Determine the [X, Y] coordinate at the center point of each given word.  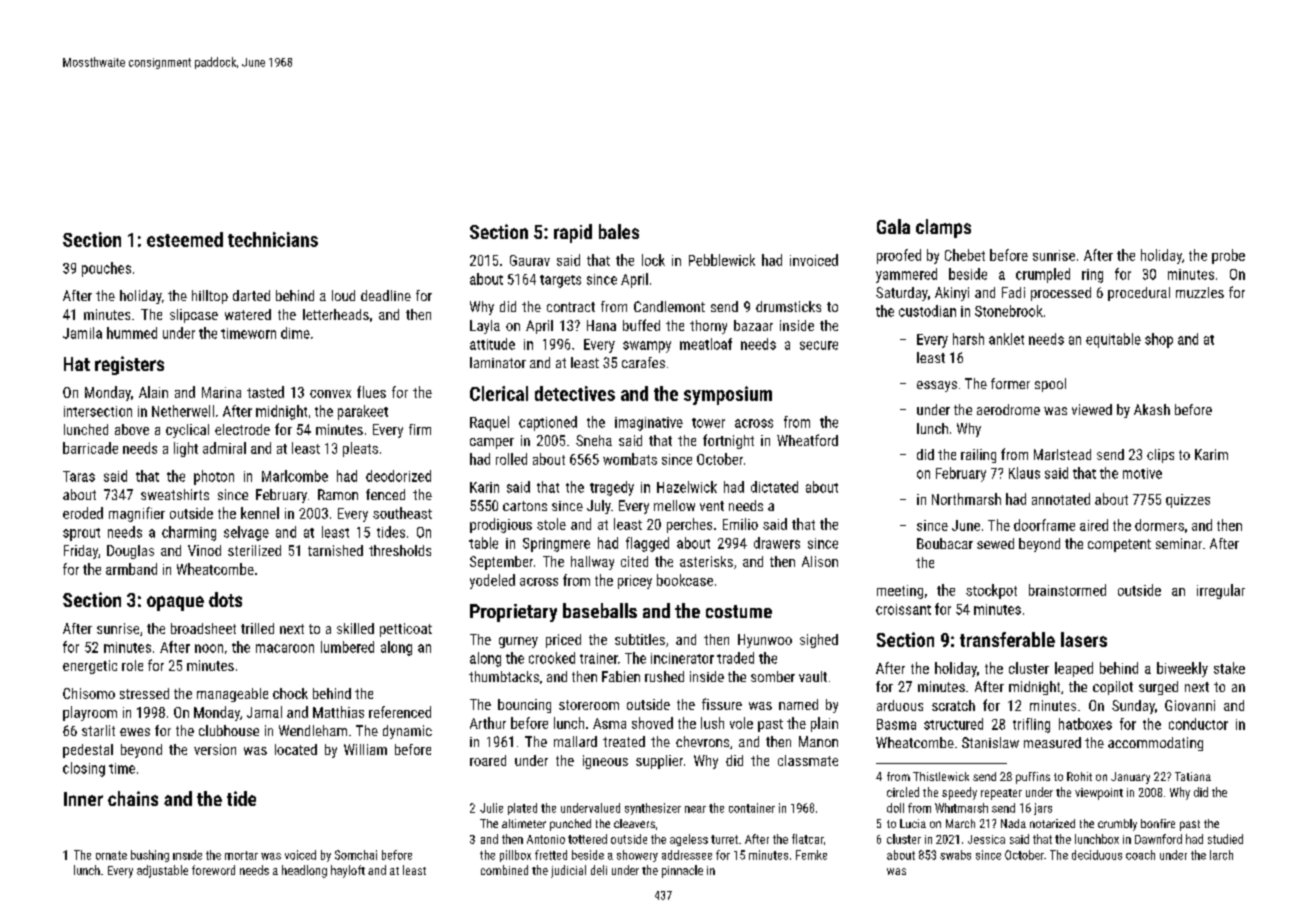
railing [978, 456]
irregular [1221, 591]
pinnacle [682, 871]
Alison [820, 561]
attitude [492, 344]
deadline [386, 295]
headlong [304, 871]
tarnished [335, 550]
